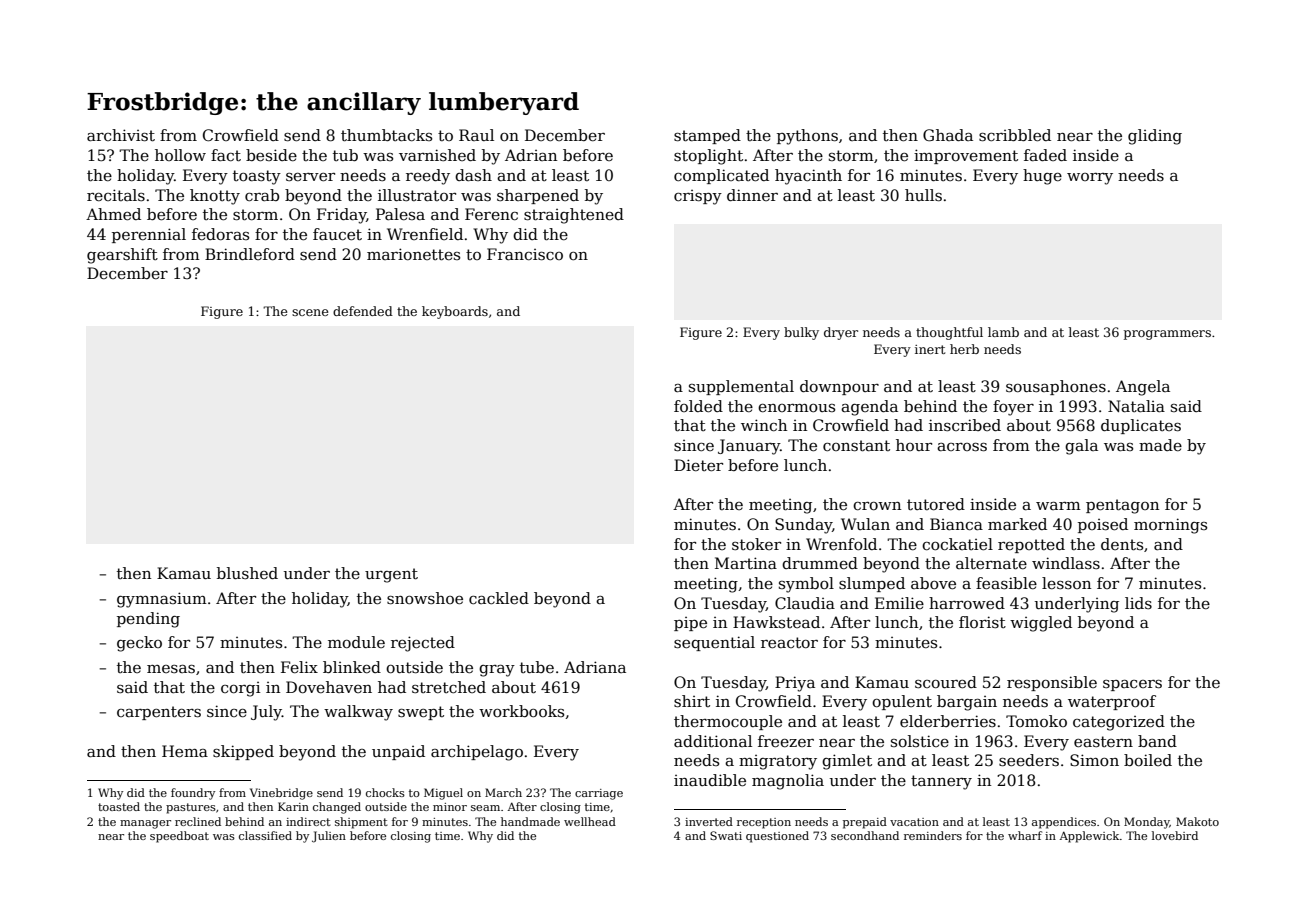  Describe the element at coordinates (145, 824) in the page. I see `manager` at that location.
